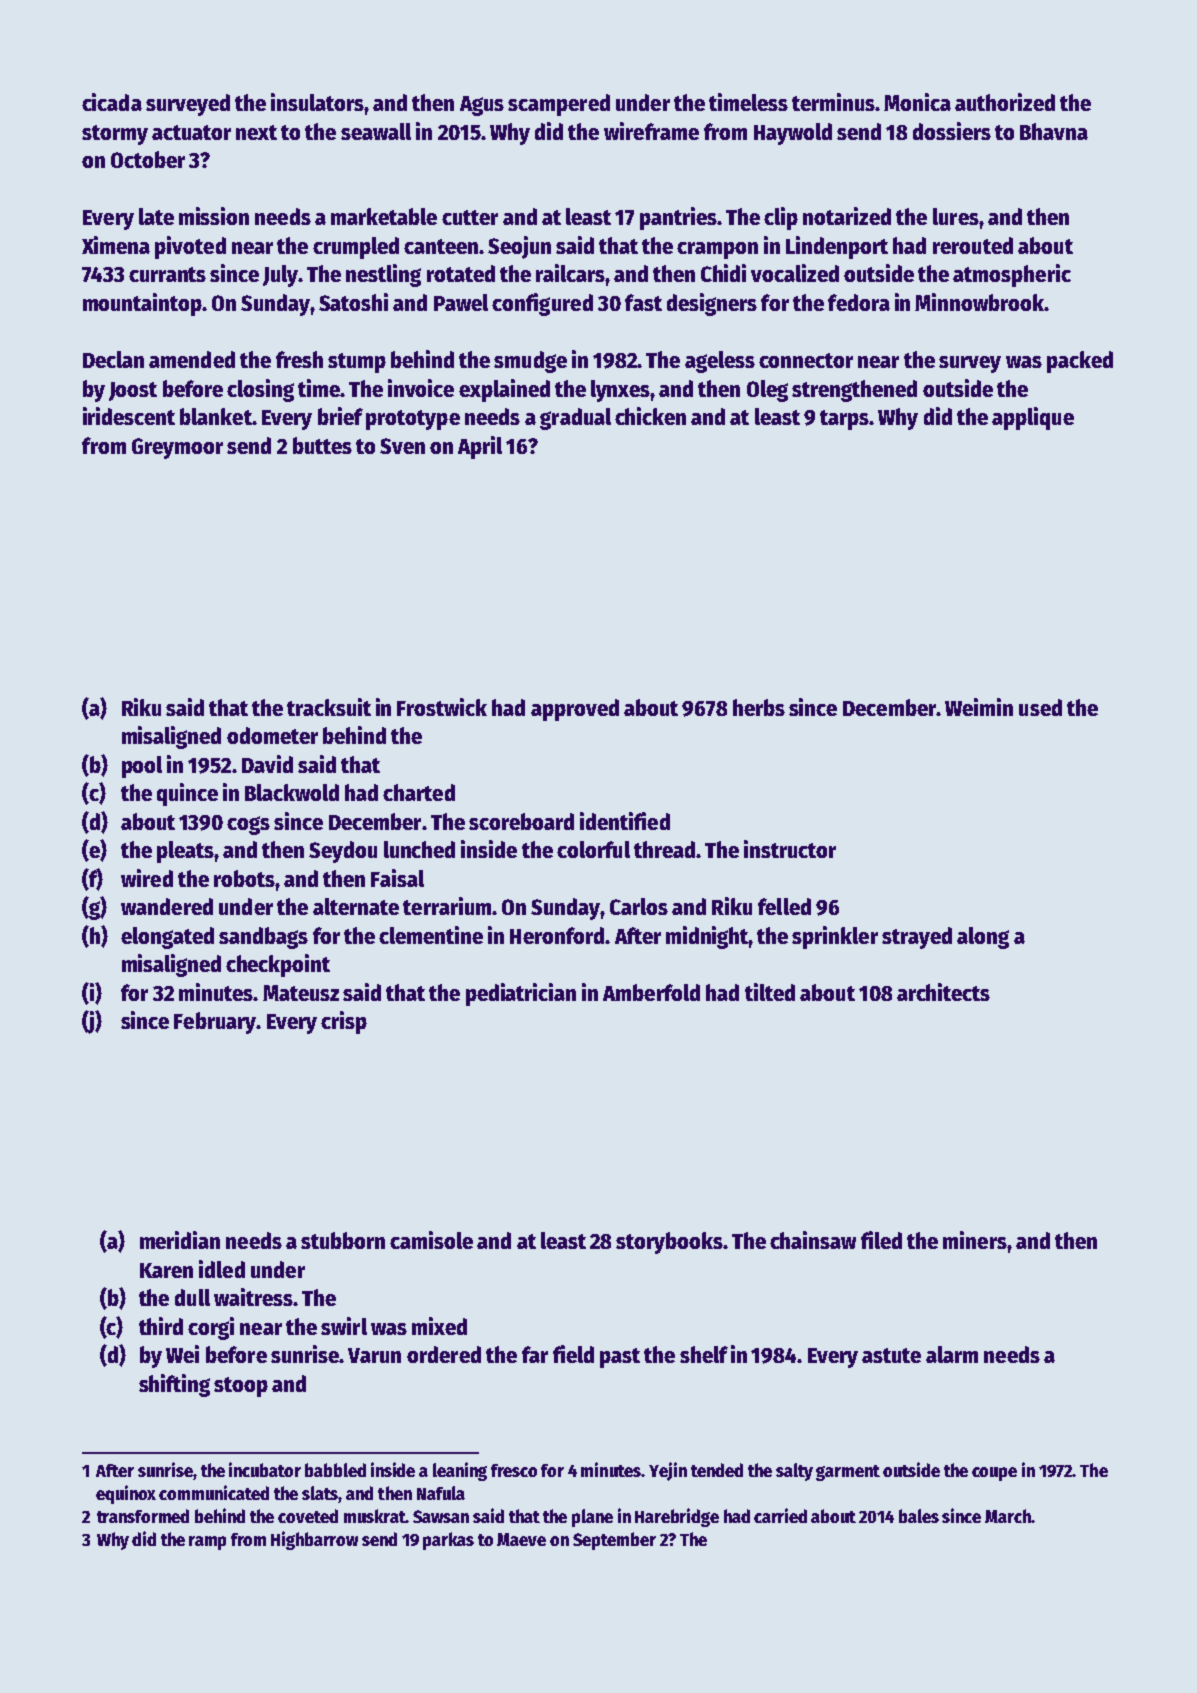 This image has width=1197, height=1693. What do you see at coordinates (329, 707) in the image?
I see `tracksuit` at bounding box center [329, 707].
